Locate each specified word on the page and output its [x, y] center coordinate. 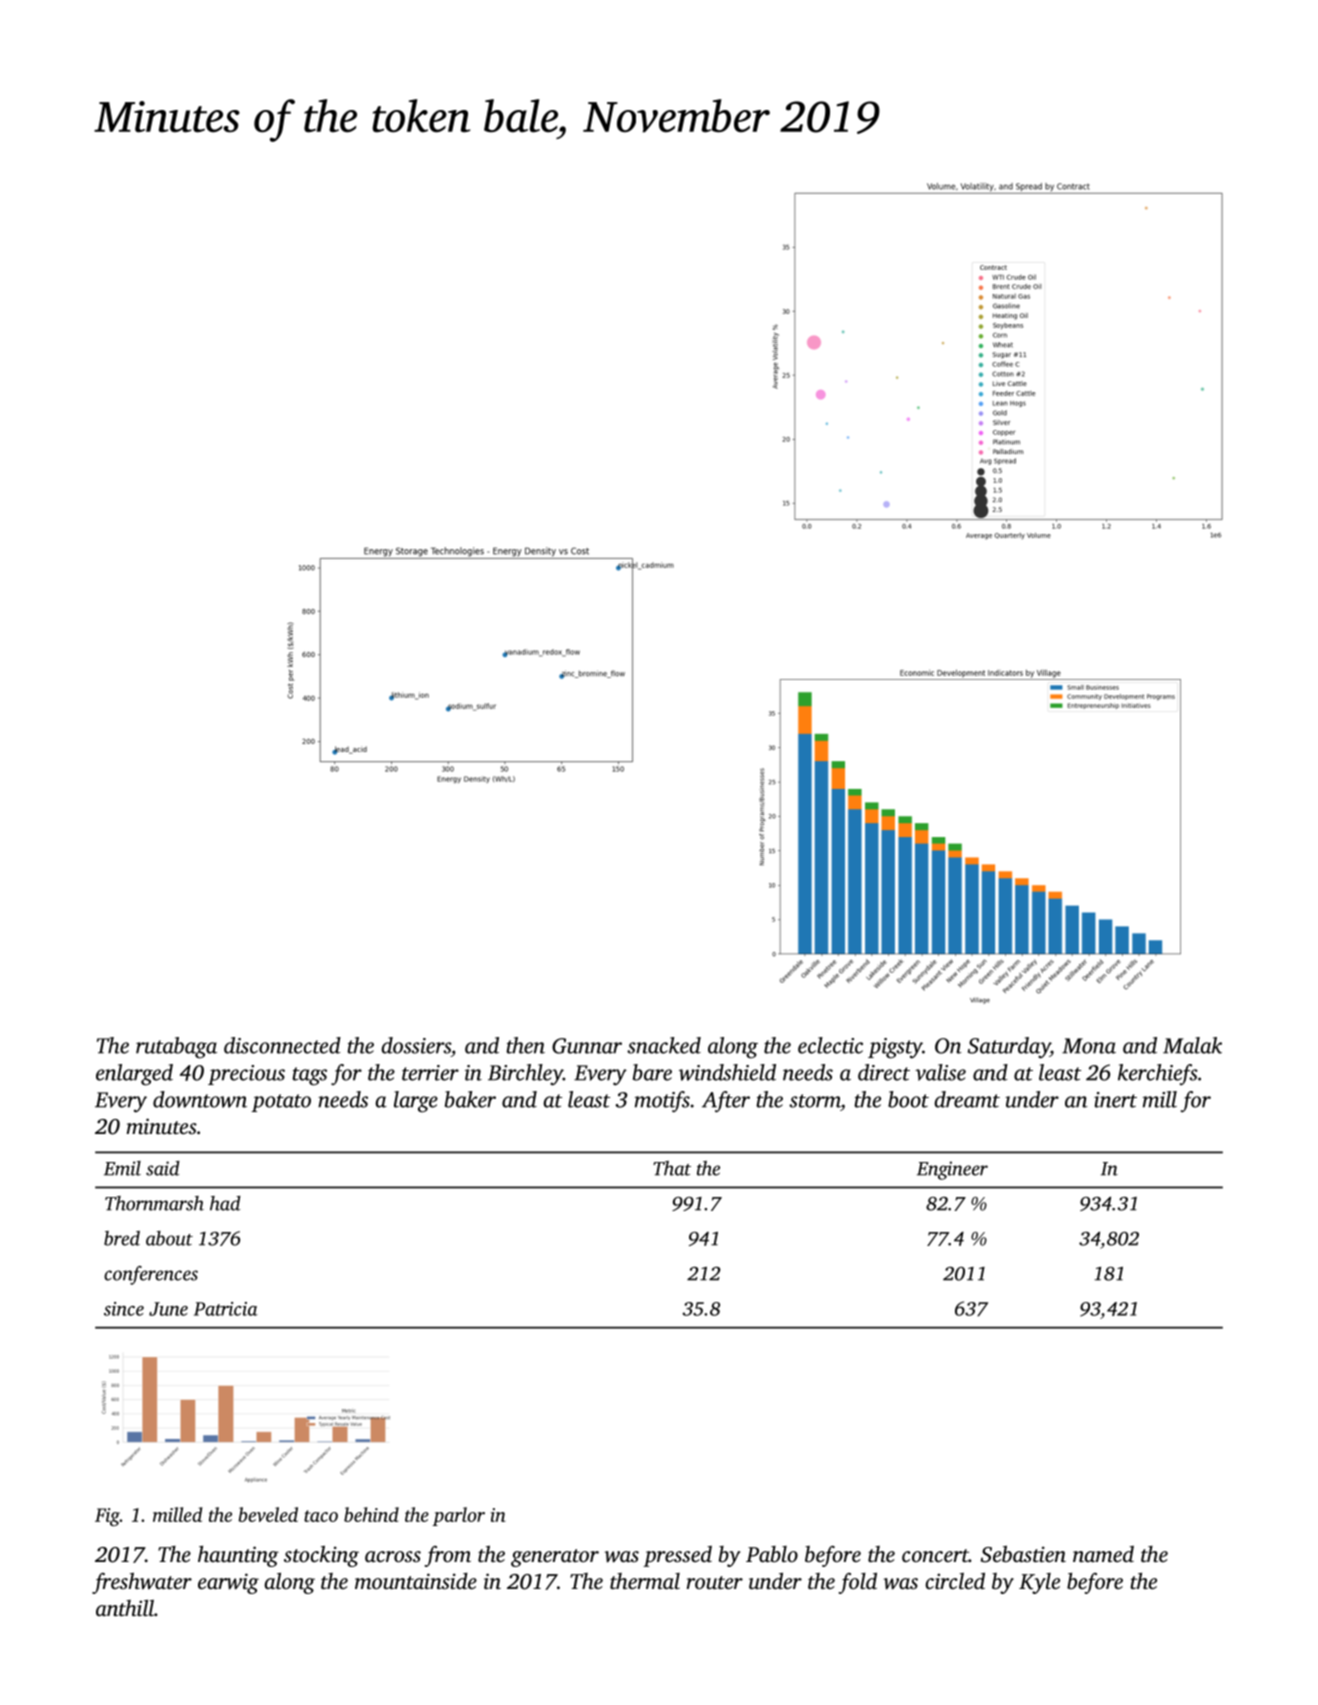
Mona [1089, 1046]
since [124, 1309]
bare [652, 1072]
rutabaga [176, 1048]
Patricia [226, 1309]
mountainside [416, 1581]
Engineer [952, 1170]
